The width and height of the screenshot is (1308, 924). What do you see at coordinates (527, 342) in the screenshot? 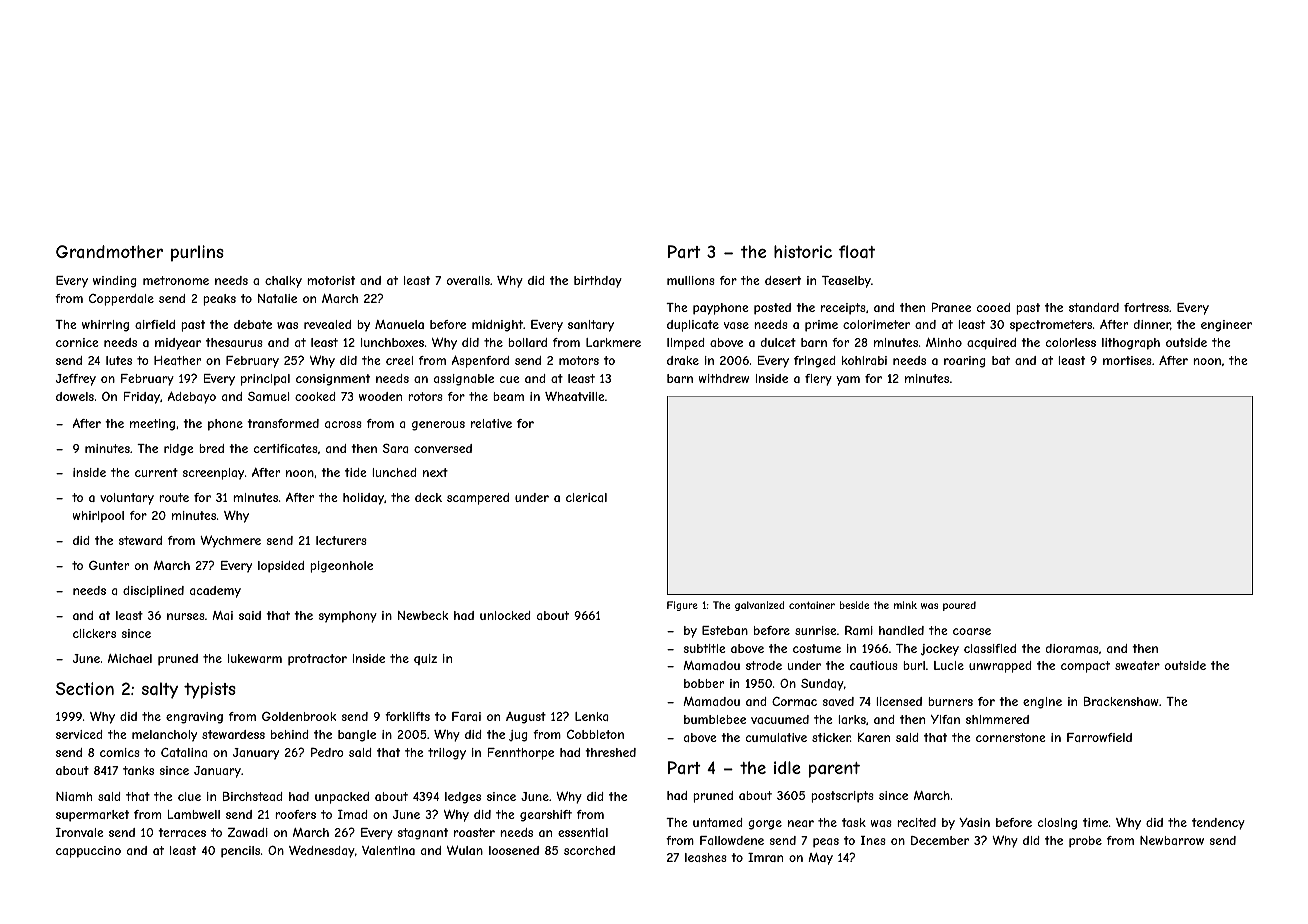
I see `bollard` at bounding box center [527, 342].
